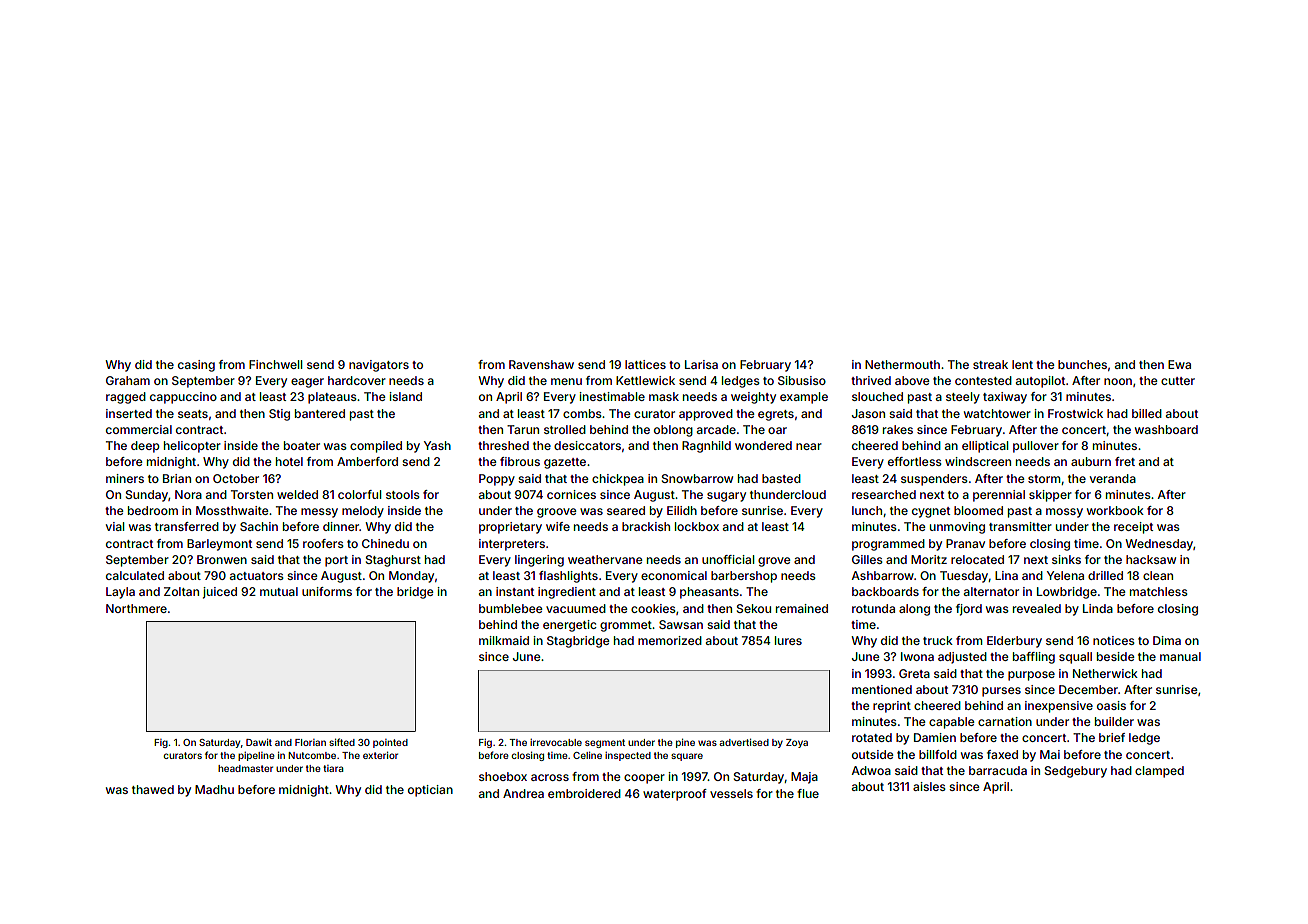  Describe the element at coordinates (145, 447) in the screenshot. I see `deep` at that location.
